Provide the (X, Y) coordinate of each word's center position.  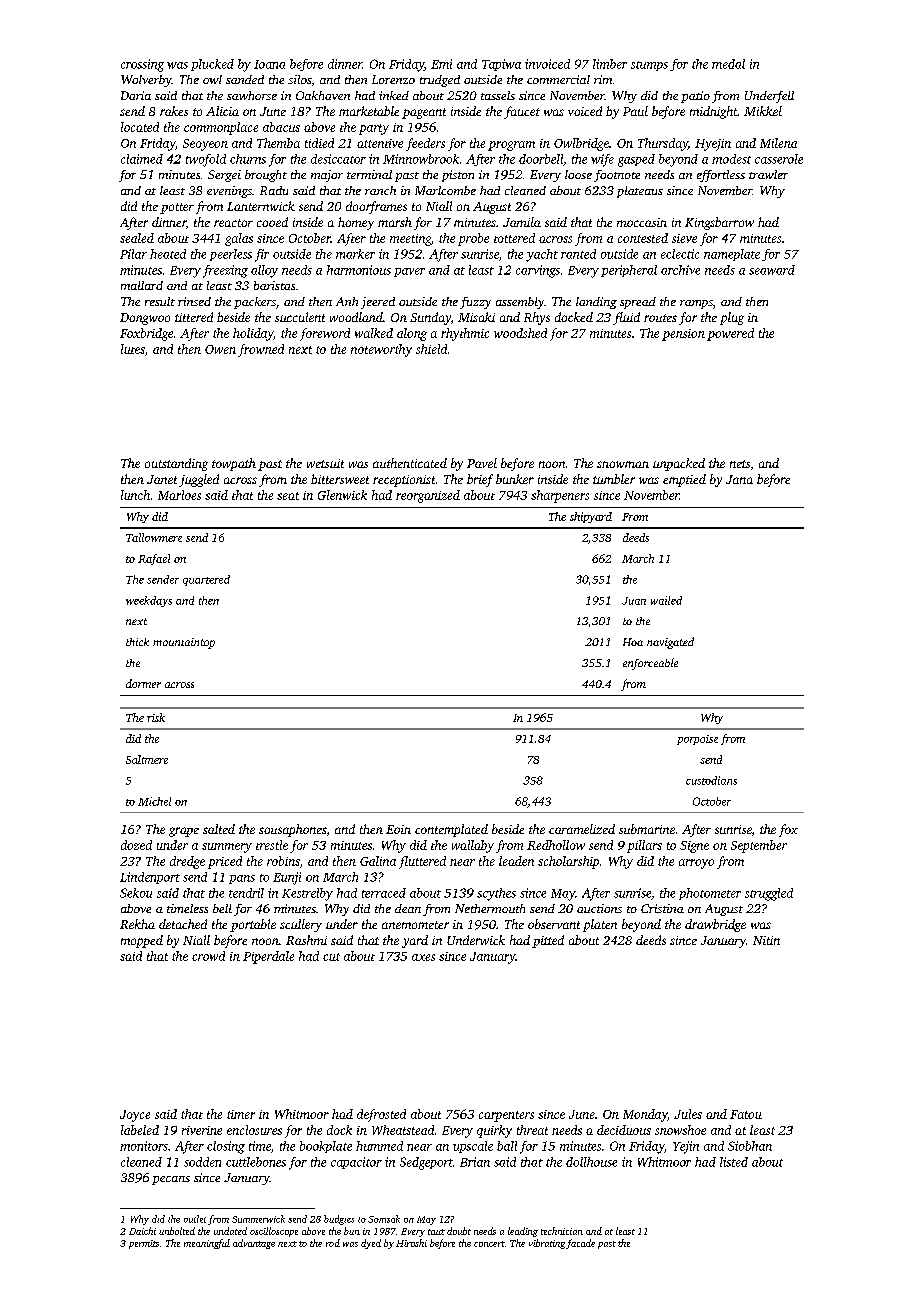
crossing (142, 65)
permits (144, 1244)
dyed (371, 1244)
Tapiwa (501, 65)
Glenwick (342, 495)
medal (728, 64)
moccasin (642, 222)
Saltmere (147, 759)
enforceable (650, 664)
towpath (234, 464)
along (412, 334)
